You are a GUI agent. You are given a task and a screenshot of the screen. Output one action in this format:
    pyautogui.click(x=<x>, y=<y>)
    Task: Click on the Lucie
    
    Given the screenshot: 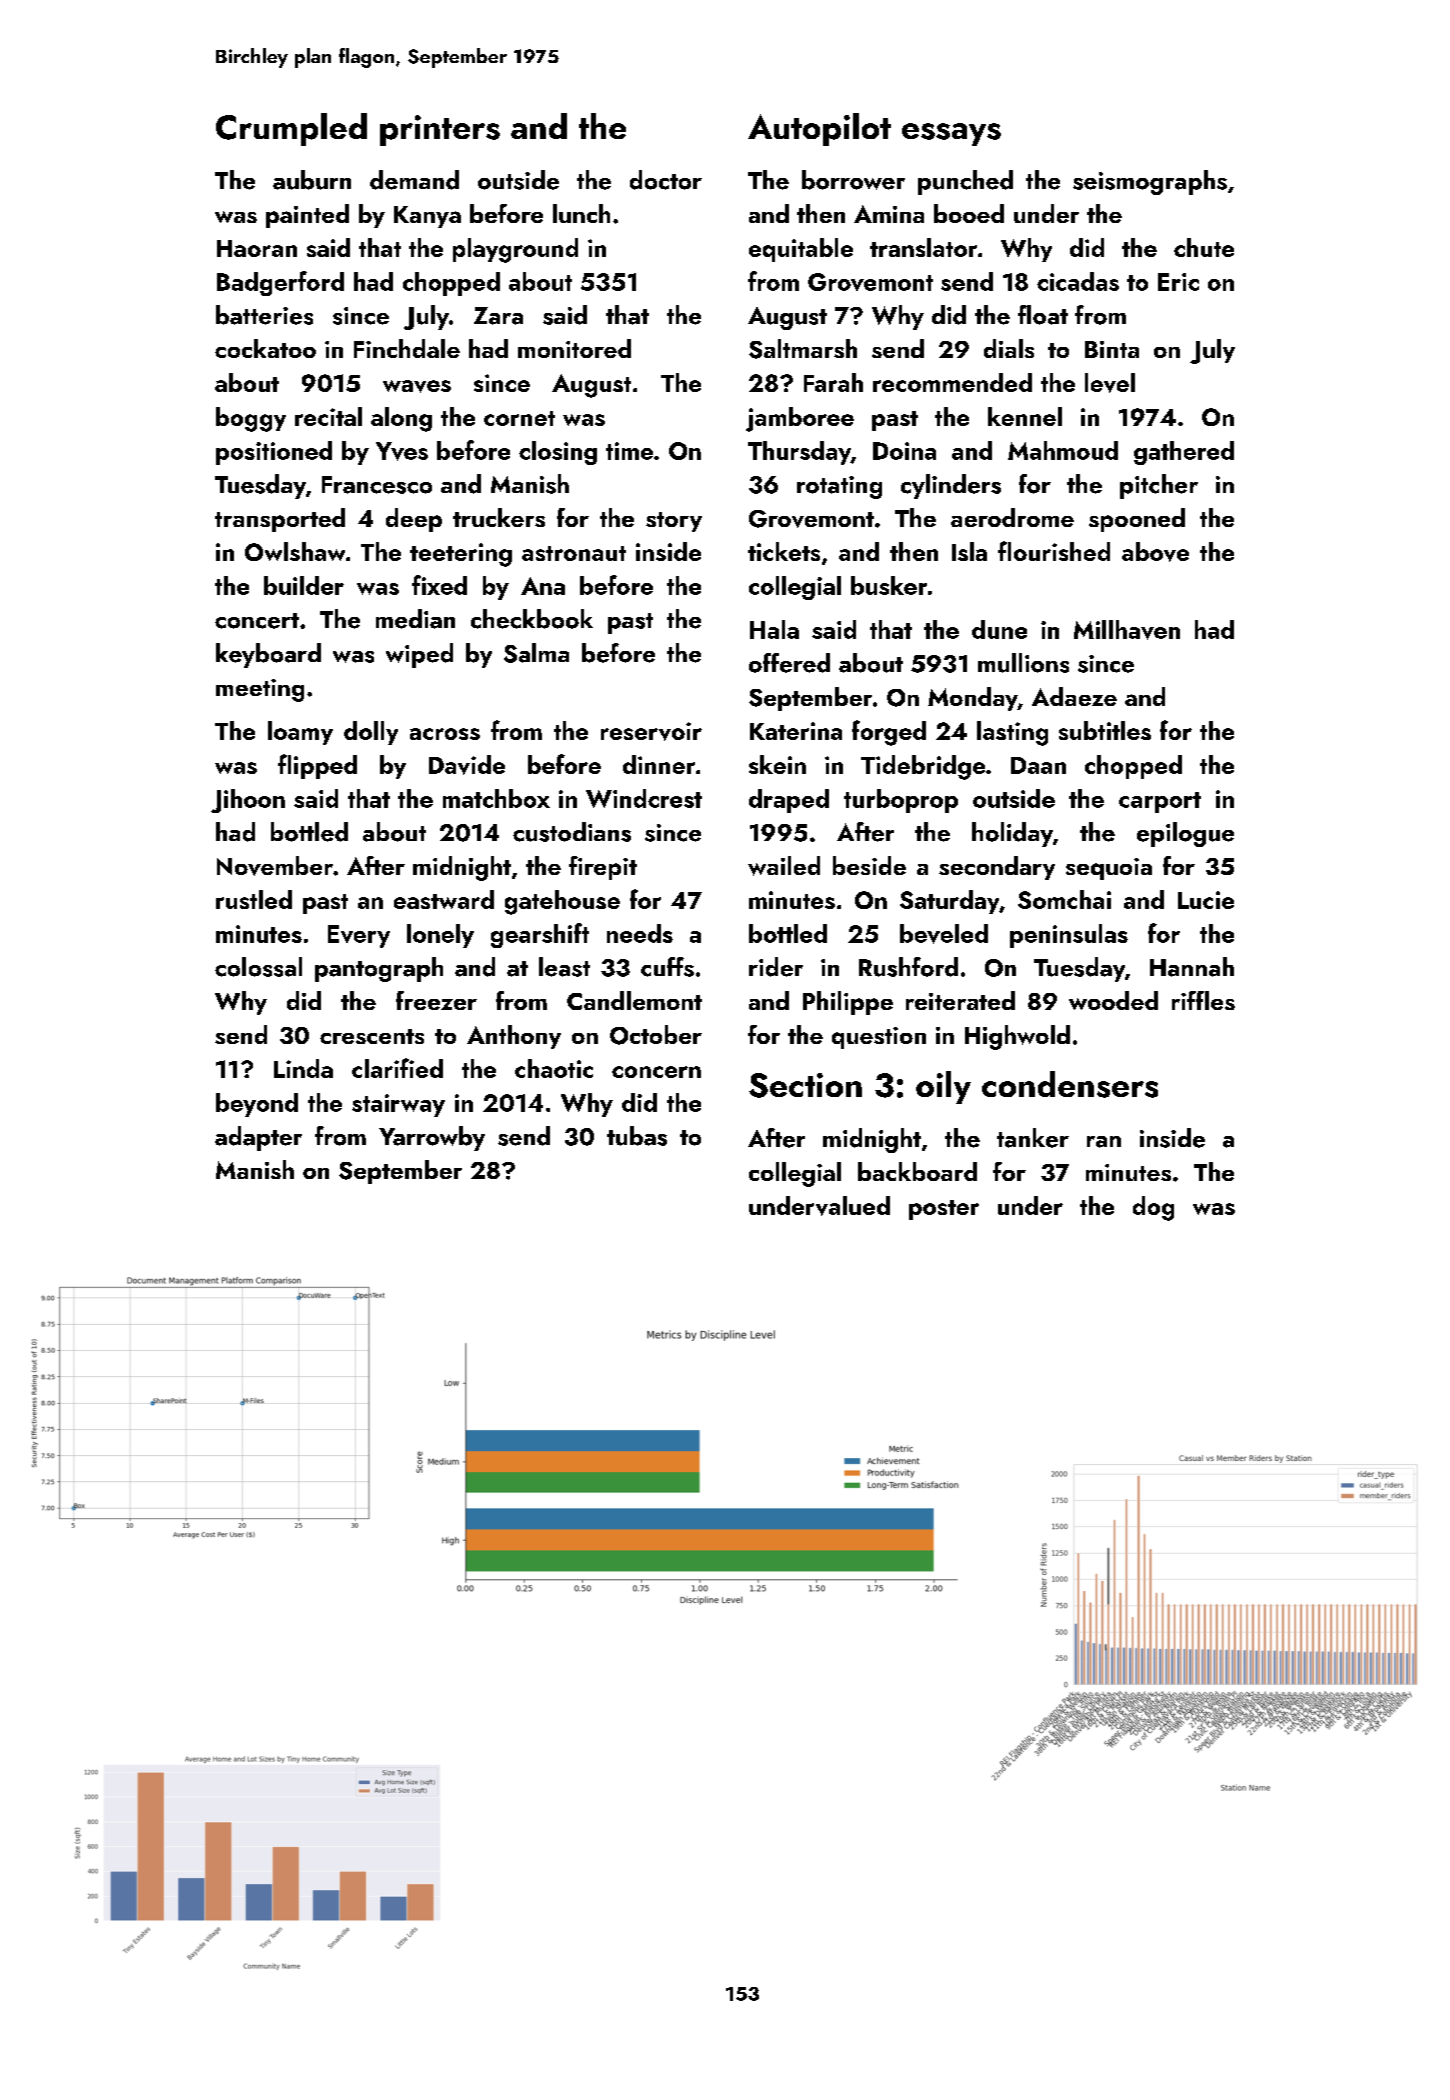 What is the action you would take?
    pyautogui.click(x=1206, y=900)
